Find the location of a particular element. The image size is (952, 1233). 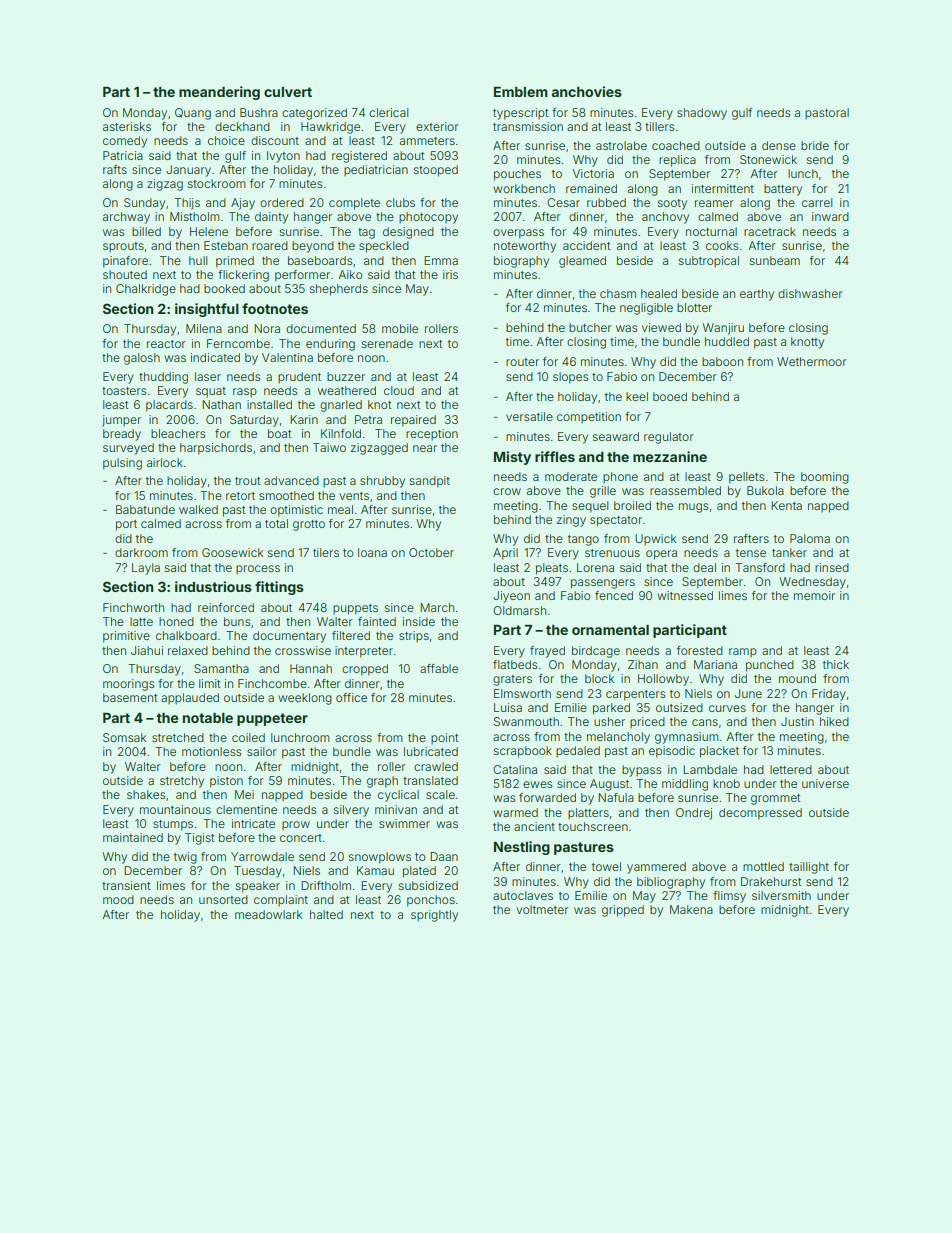

shadowy is located at coordinates (702, 114).
